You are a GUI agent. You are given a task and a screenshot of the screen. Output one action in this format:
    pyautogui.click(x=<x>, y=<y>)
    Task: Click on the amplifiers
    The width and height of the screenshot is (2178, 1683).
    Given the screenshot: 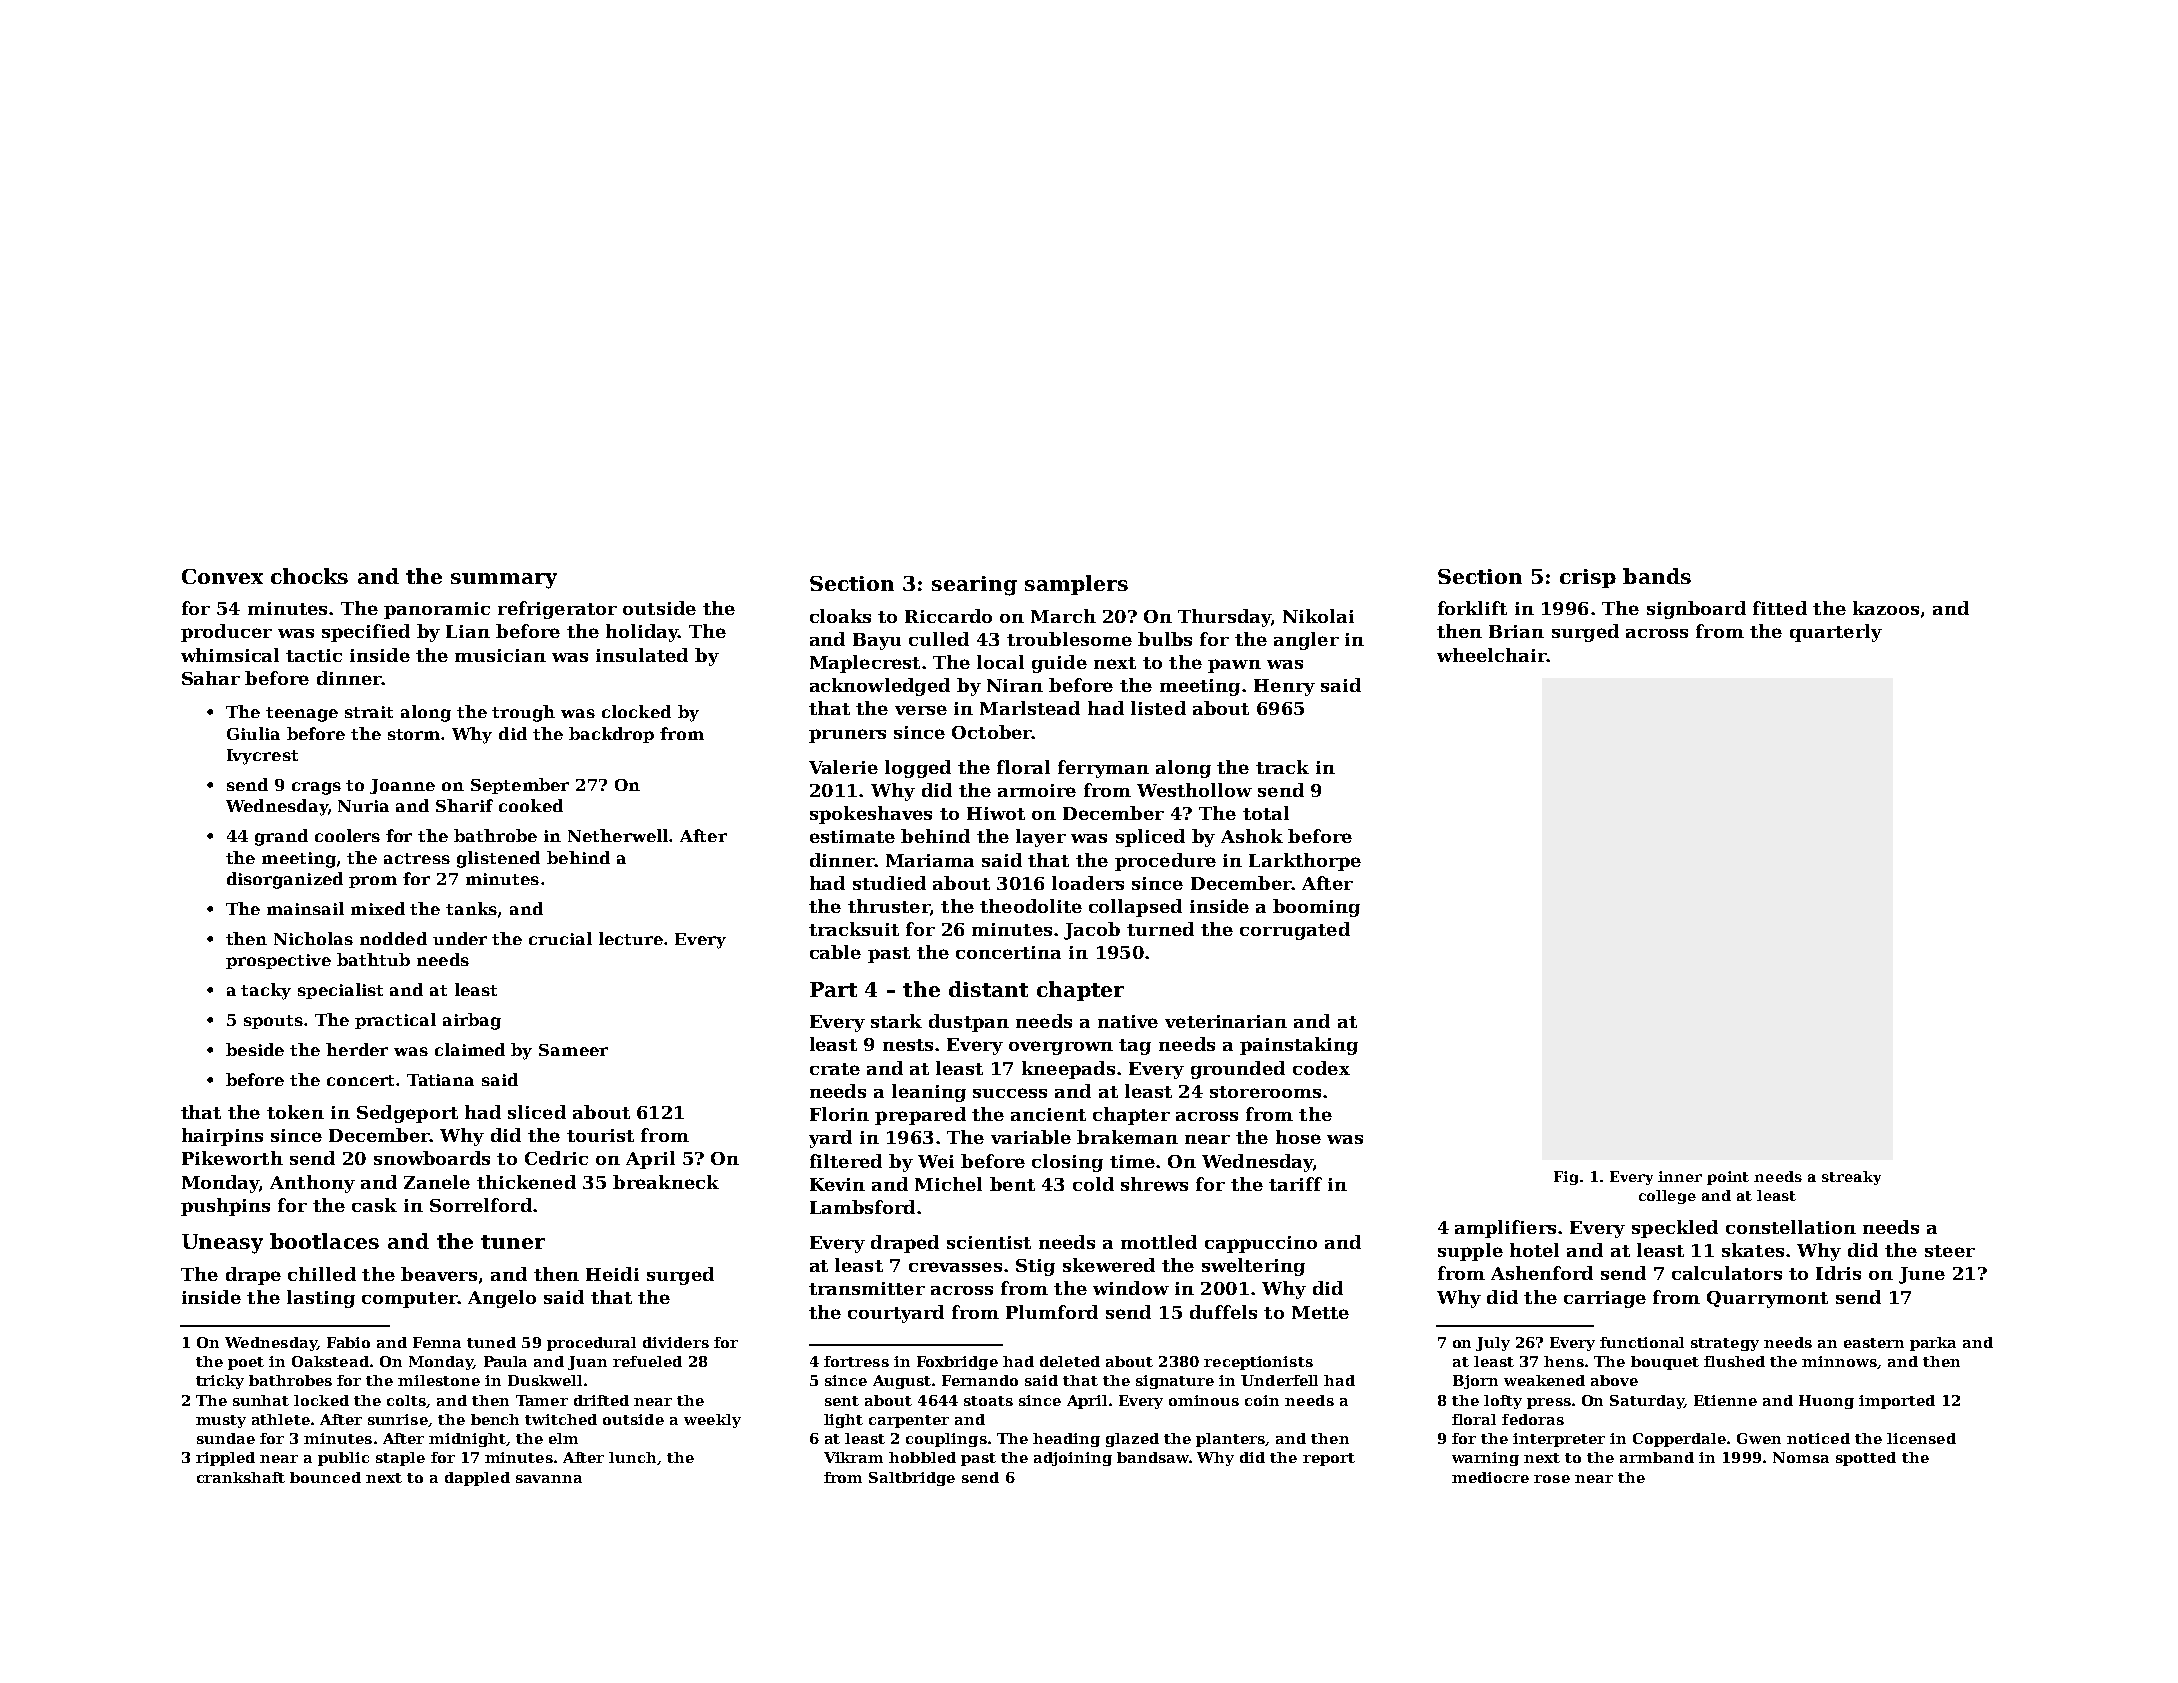 What is the action you would take?
    pyautogui.click(x=1505, y=1229)
